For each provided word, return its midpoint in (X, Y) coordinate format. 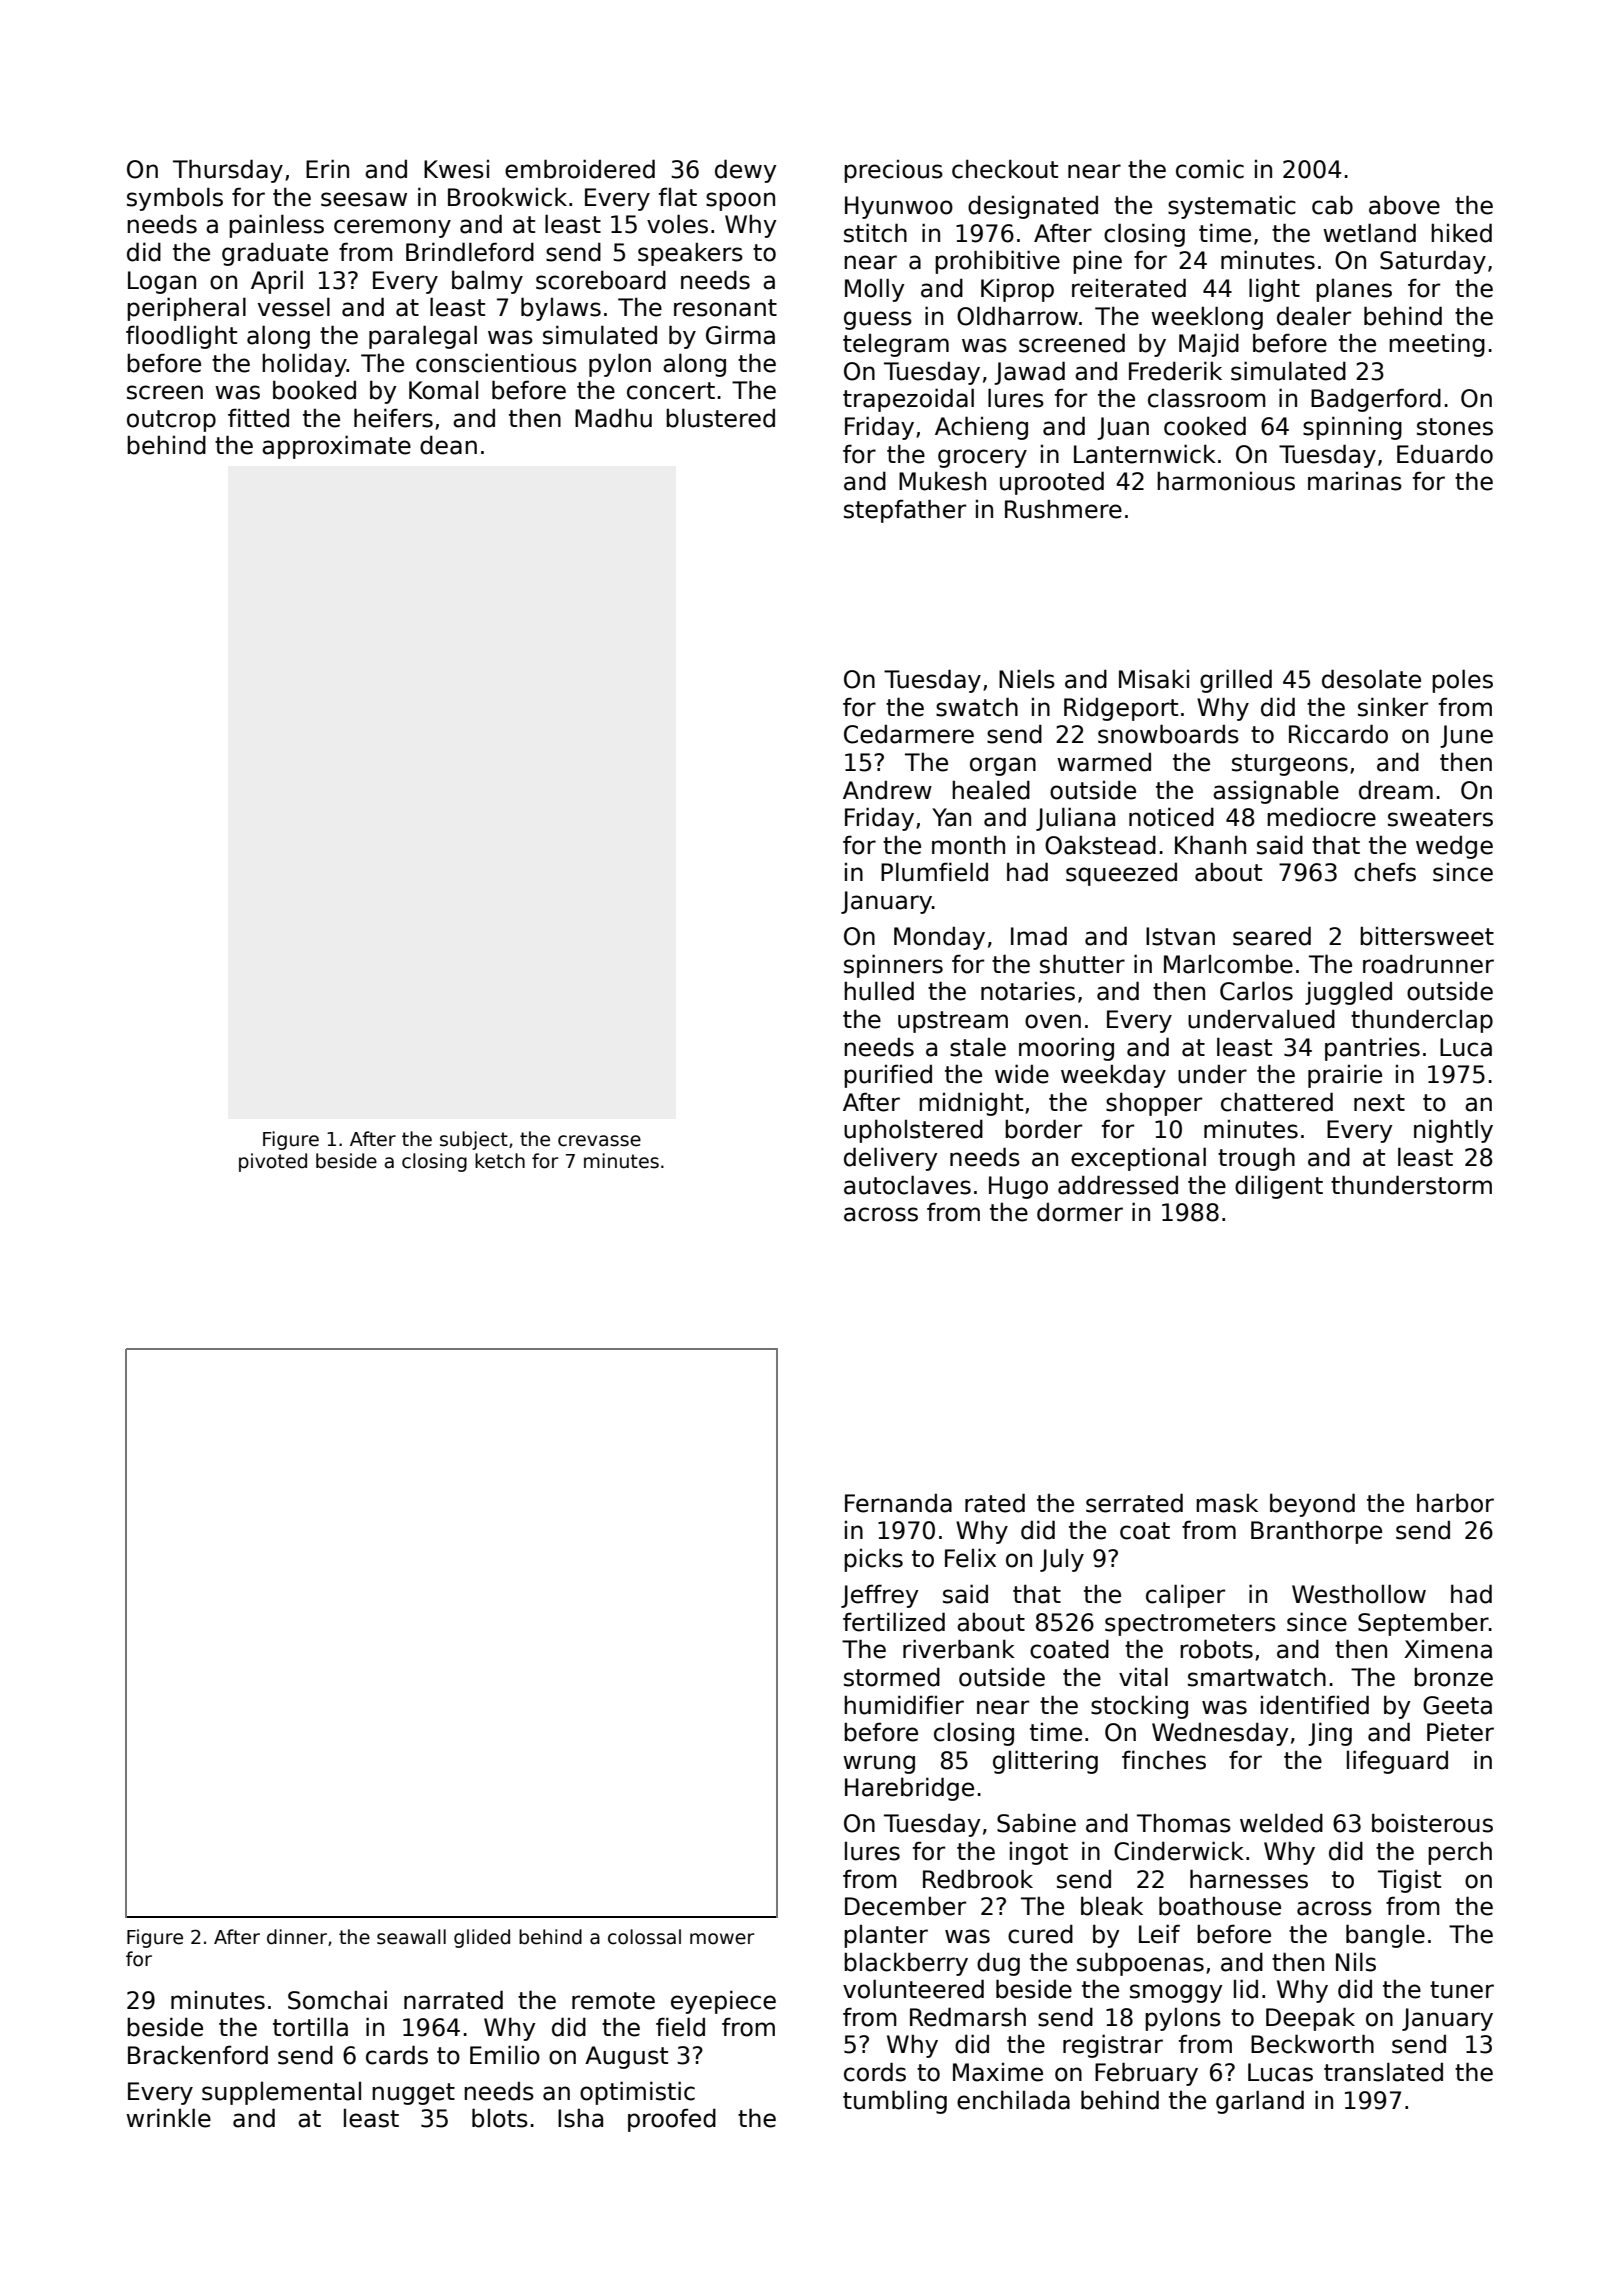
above (1404, 205)
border (1043, 1129)
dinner (297, 1937)
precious (893, 171)
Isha (580, 2118)
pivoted (273, 1162)
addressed (1118, 1185)
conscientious (496, 363)
